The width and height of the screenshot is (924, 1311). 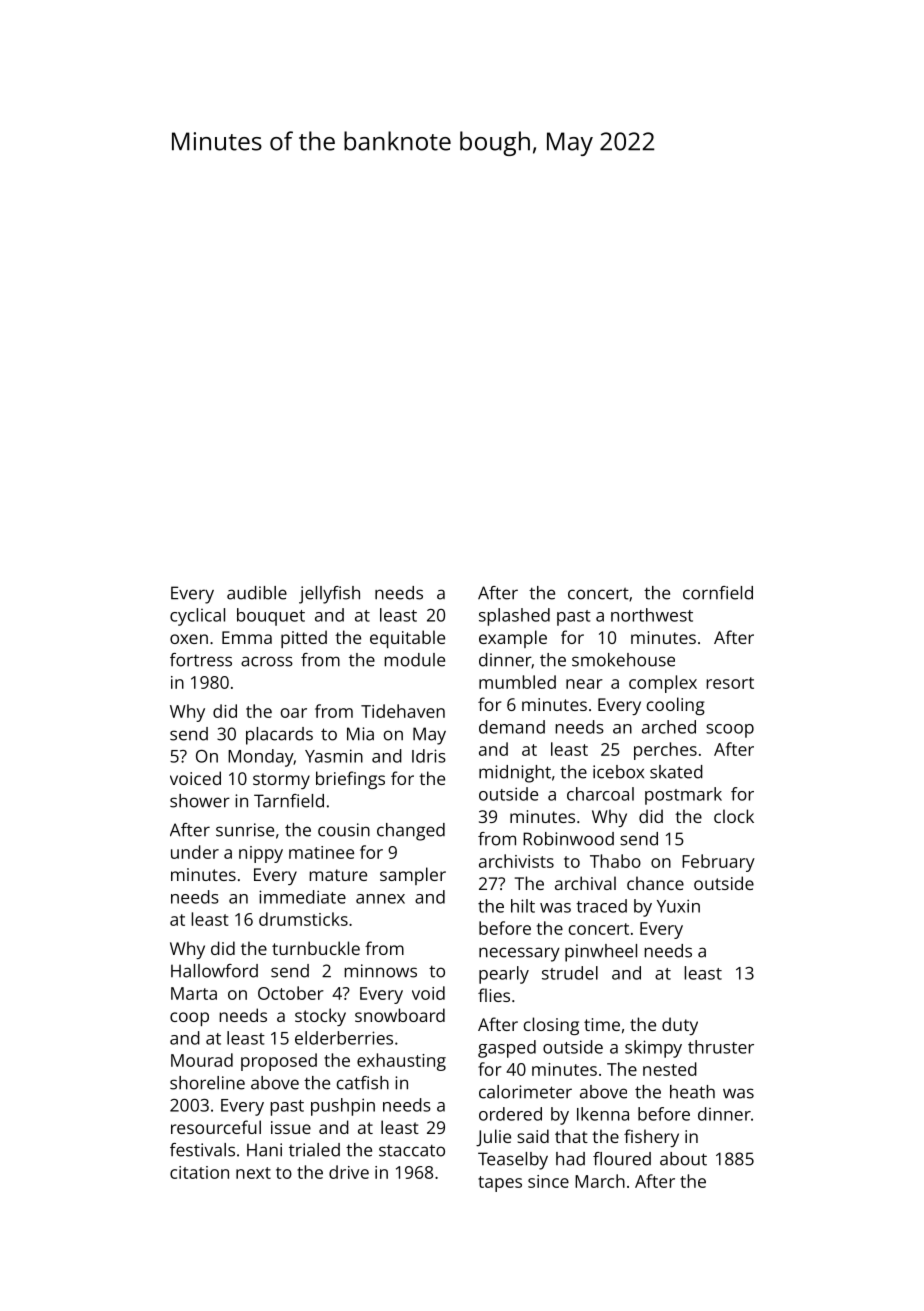 I want to click on placards, so click(x=279, y=736).
